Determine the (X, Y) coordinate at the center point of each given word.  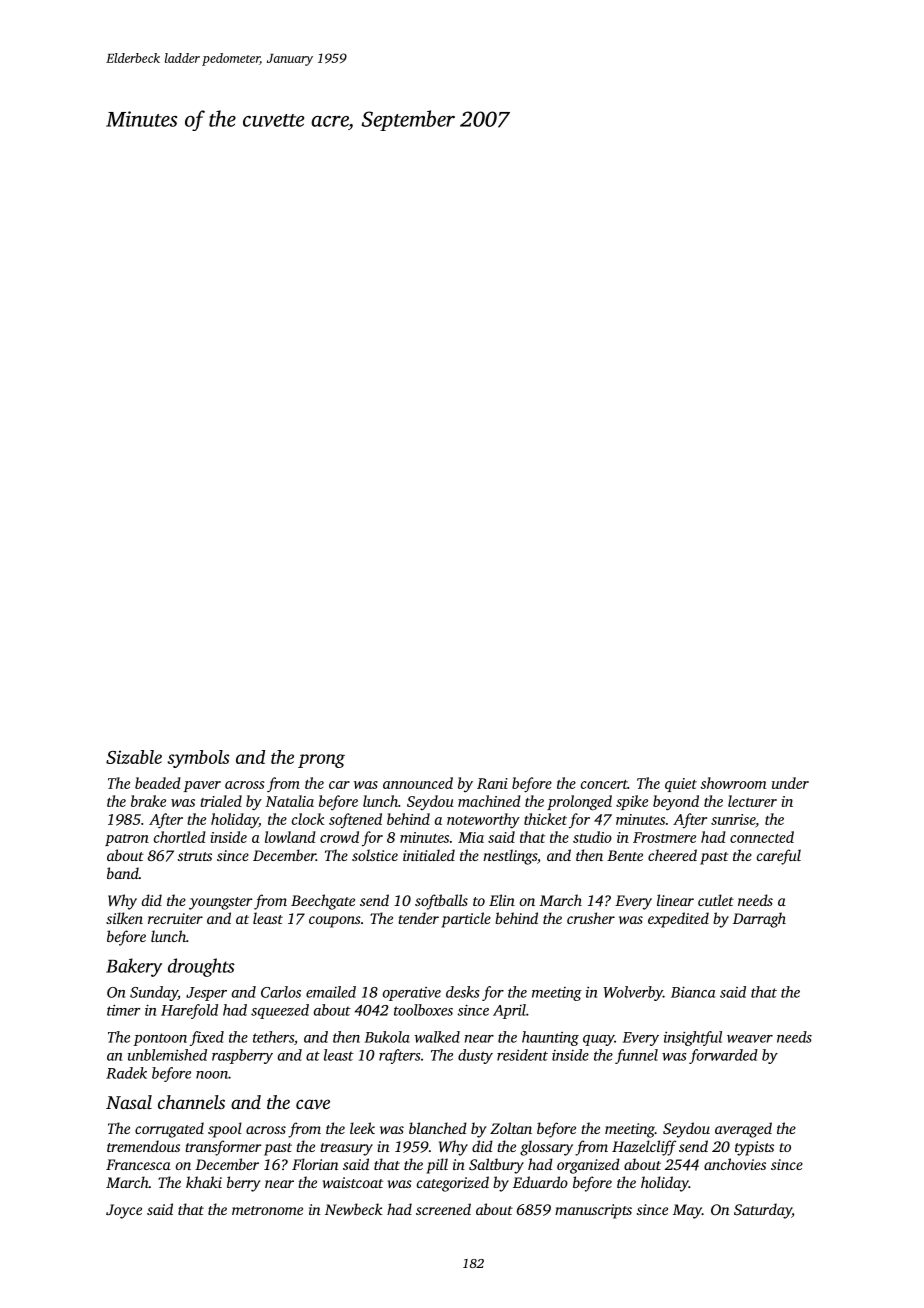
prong (321, 761)
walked (437, 1037)
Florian (315, 1164)
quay (599, 1040)
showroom (733, 783)
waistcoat (353, 1182)
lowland (290, 837)
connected (762, 837)
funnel (636, 1056)
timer (123, 1010)
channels (191, 1102)
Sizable (134, 757)
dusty (475, 1056)
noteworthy (483, 821)
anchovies (735, 1164)
